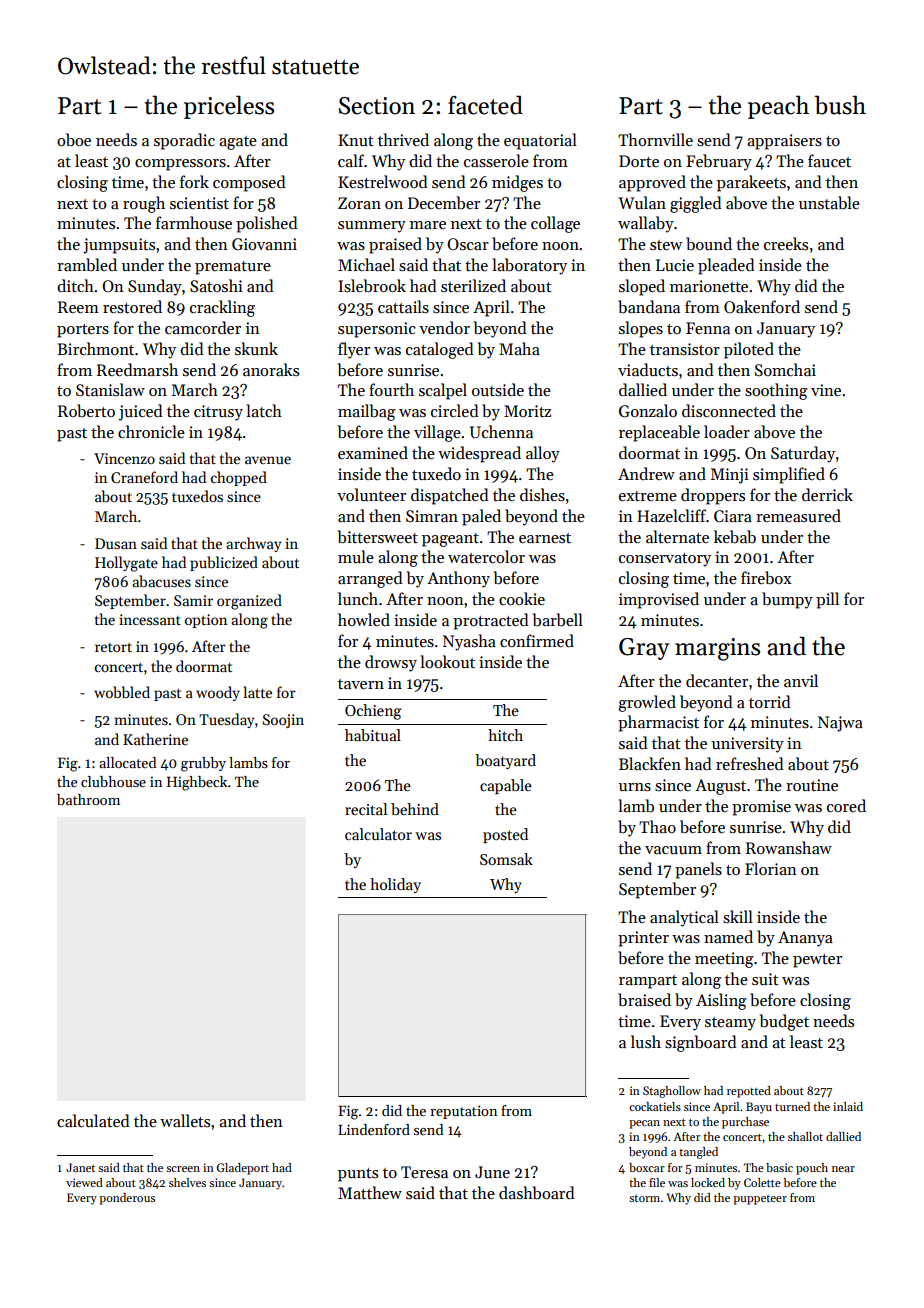 The height and width of the screenshot is (1308, 924). What do you see at coordinates (249, 183) in the screenshot?
I see `composed` at bounding box center [249, 183].
